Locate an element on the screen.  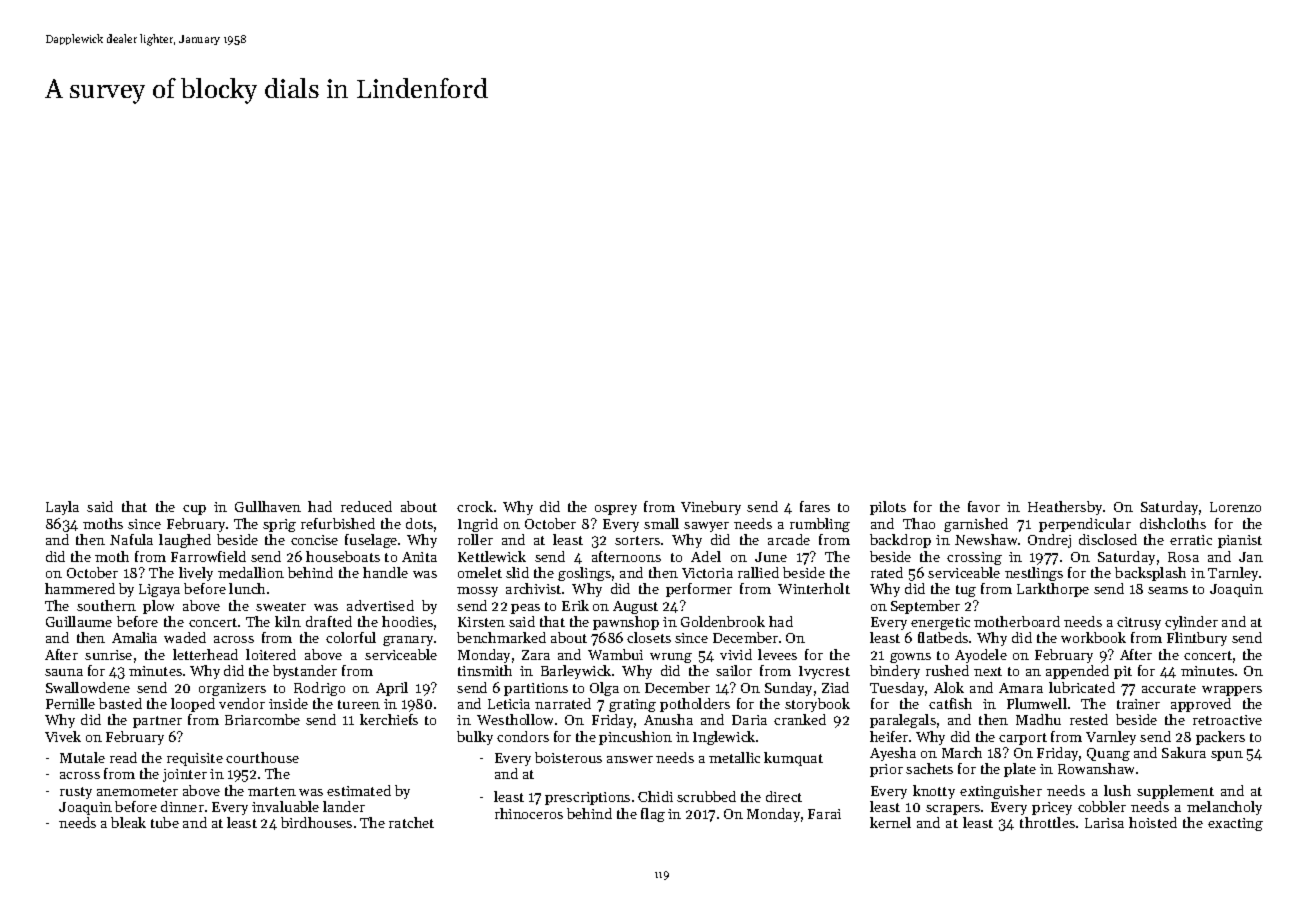
September is located at coordinates (925, 607).
